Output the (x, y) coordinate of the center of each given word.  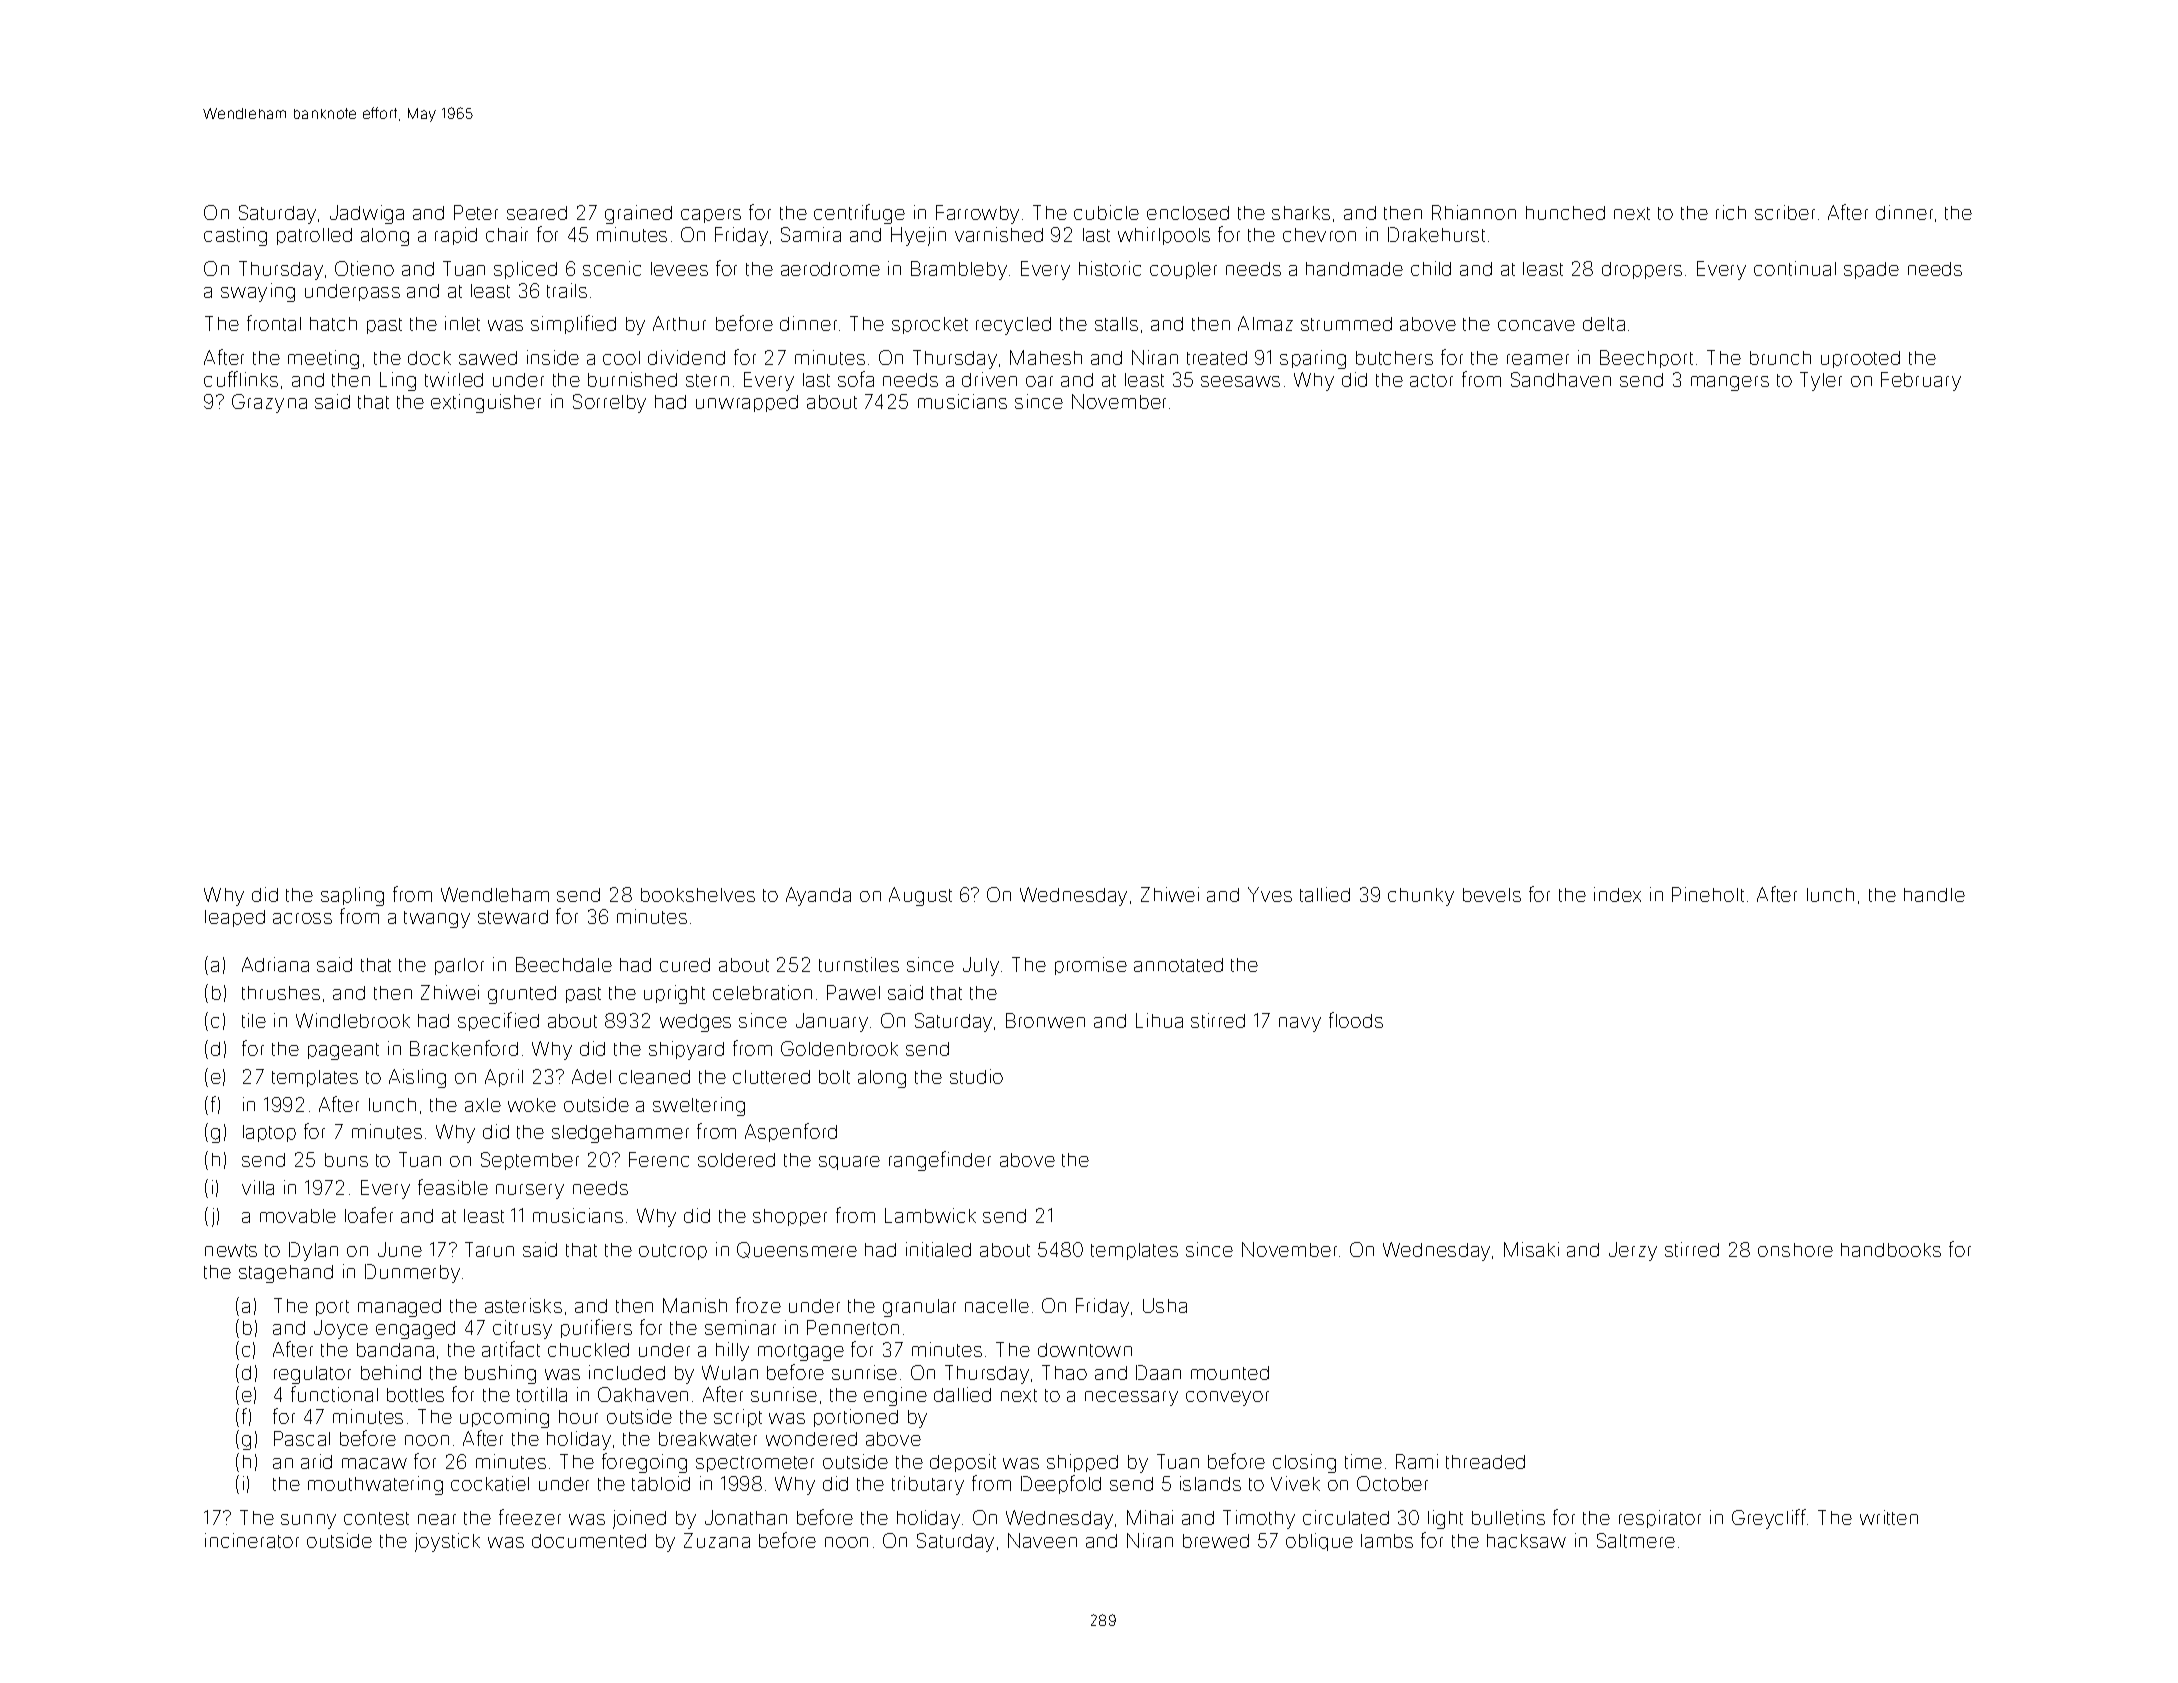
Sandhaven (1561, 379)
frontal (274, 323)
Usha (1165, 1305)
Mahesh (1046, 357)
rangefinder (940, 1161)
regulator (312, 1375)
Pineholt (1708, 894)
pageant (343, 1051)
